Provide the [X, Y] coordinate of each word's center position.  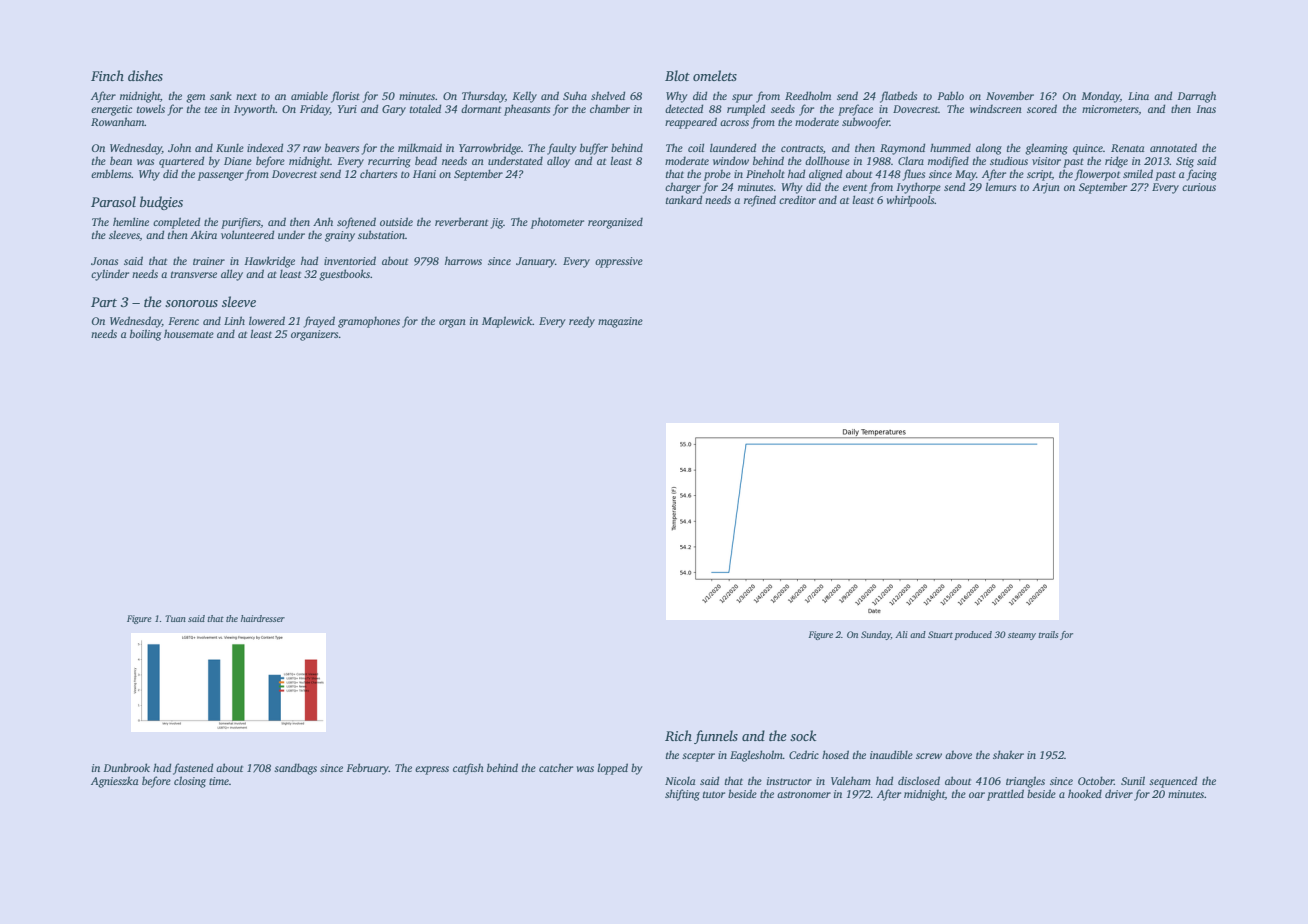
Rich [678, 735]
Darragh [1196, 97]
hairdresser [263, 618]
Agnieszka [114, 782]
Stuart [940, 634]
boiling [145, 335]
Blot [677, 75]
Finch [107, 75]
